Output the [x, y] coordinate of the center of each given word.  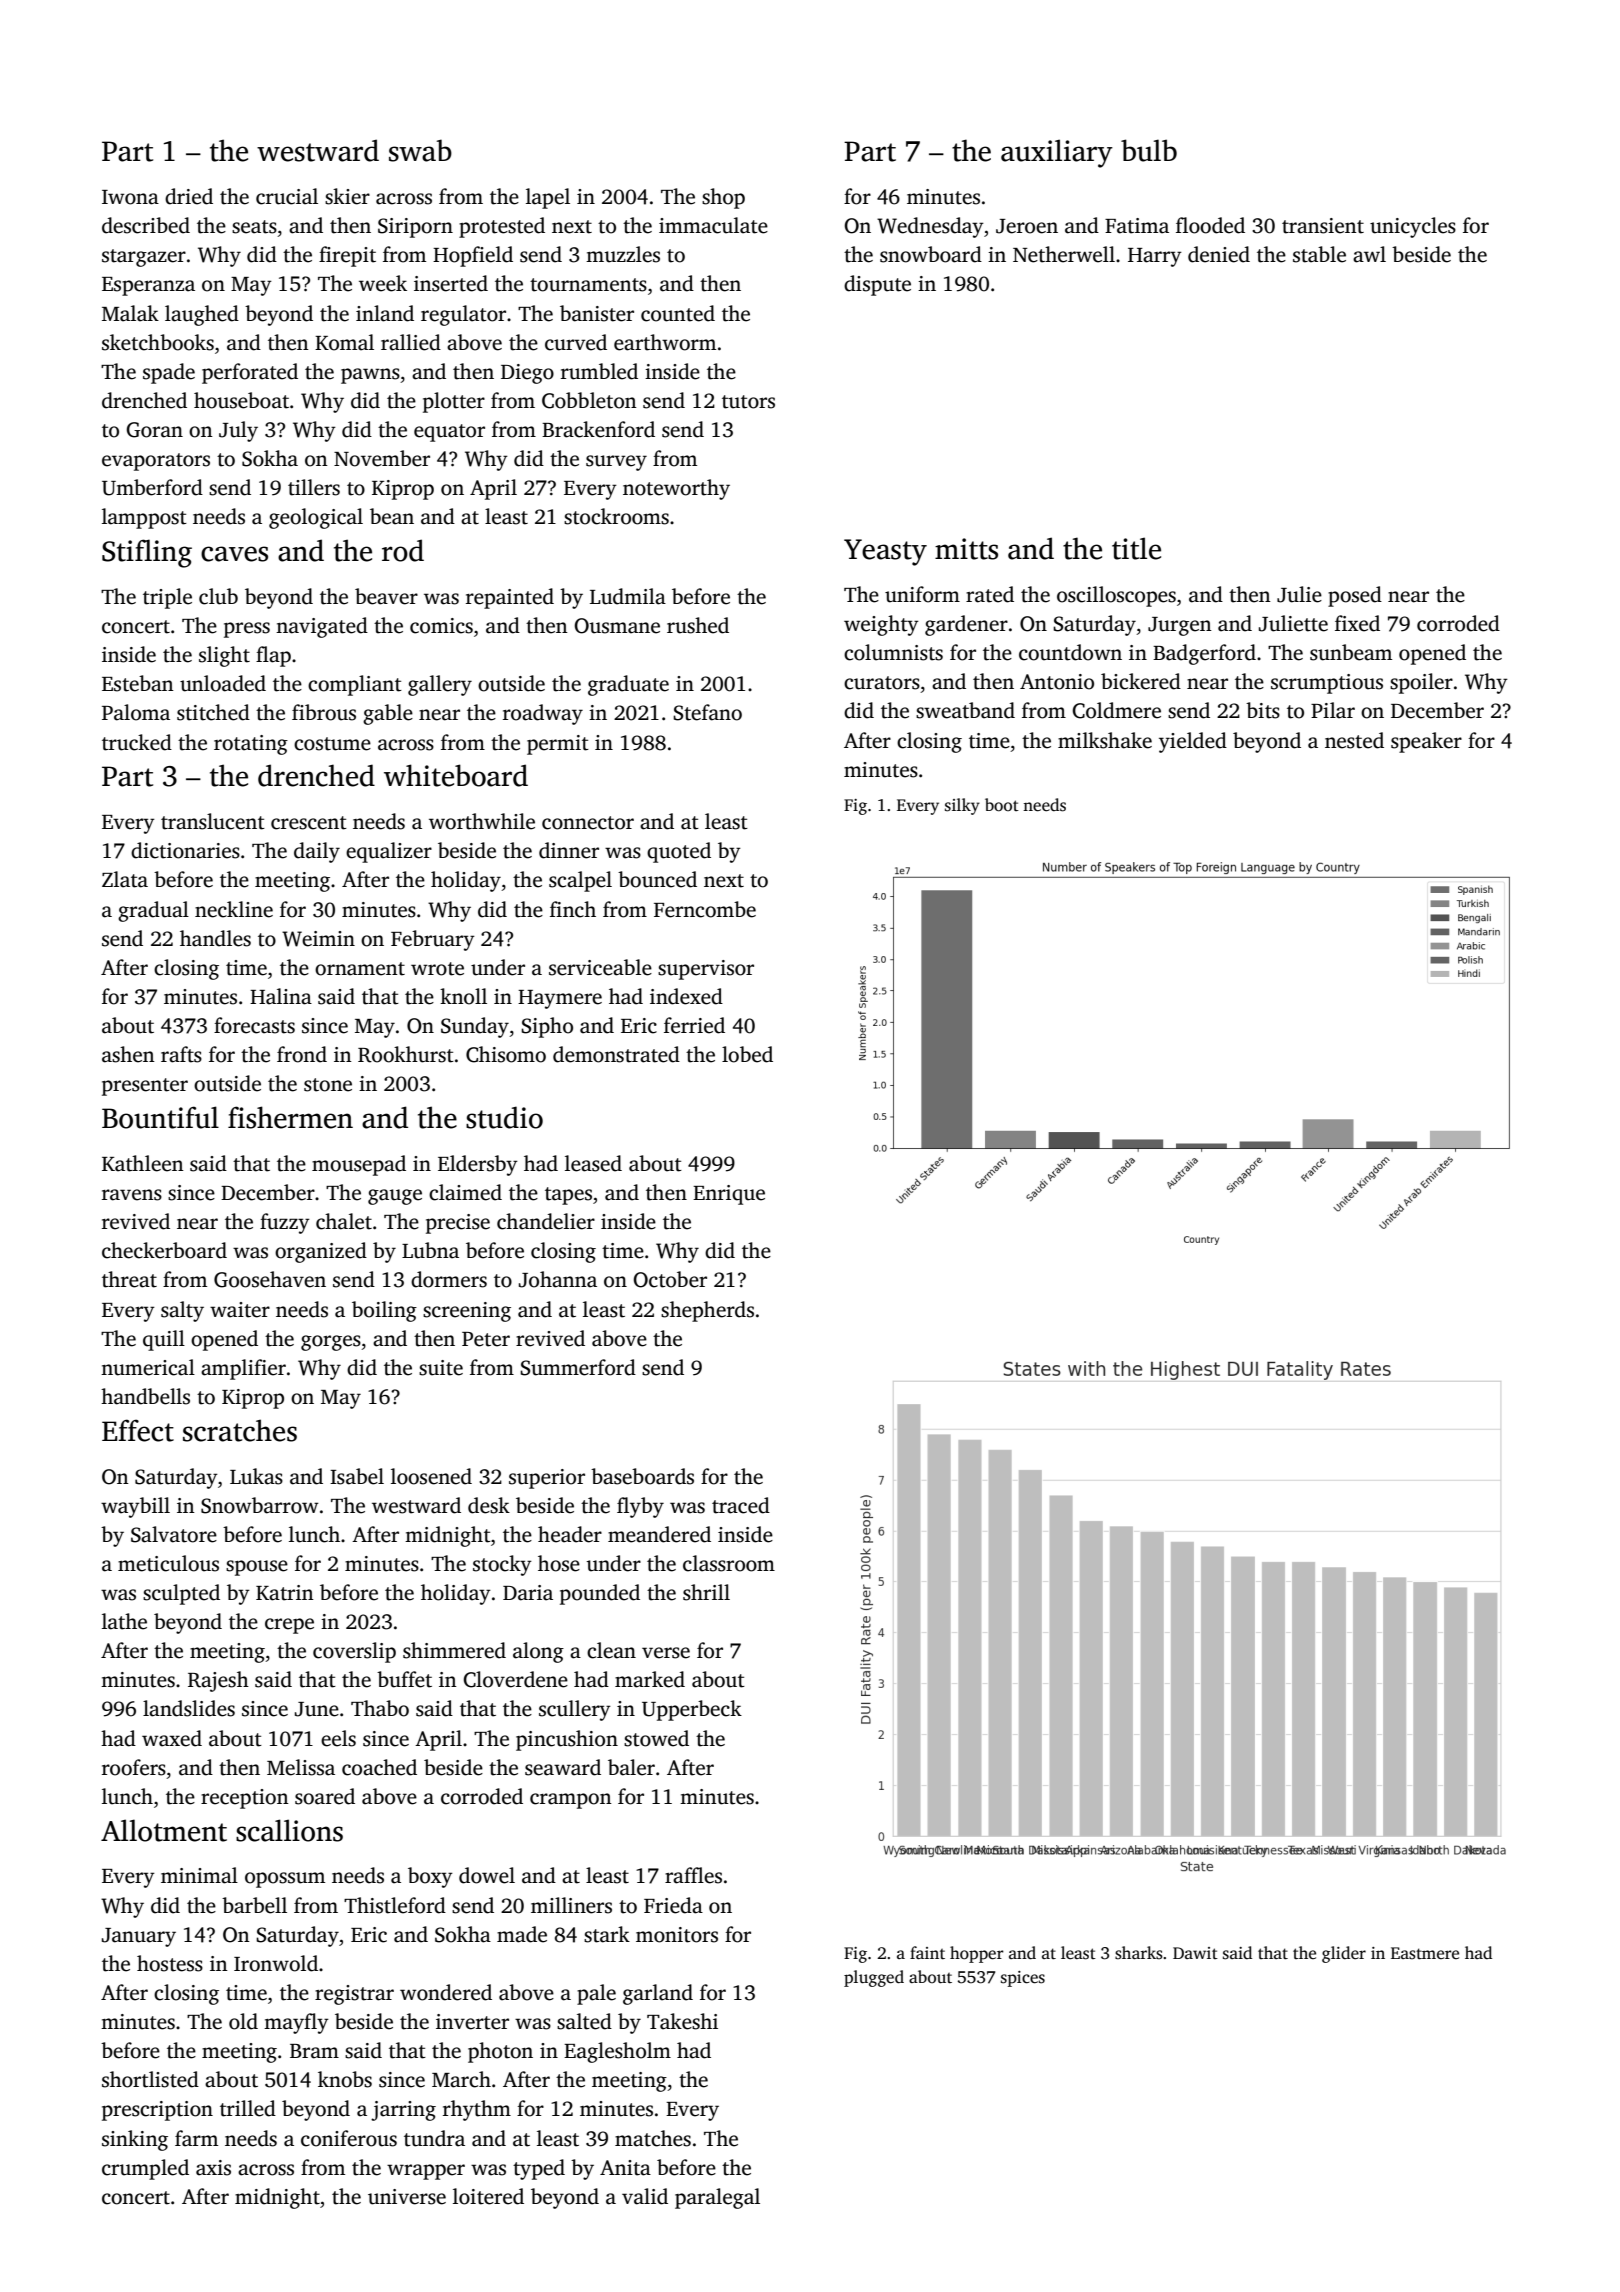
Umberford [152, 487]
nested [1354, 740]
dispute [877, 285]
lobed [747, 1054]
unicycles [1413, 227]
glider [1344, 1954]
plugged [874, 1978]
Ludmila [628, 596]
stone [328, 1085]
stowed [656, 1738]
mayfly [296, 2023]
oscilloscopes [1116, 596]
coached [379, 1767]
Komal [344, 342]
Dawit [1195, 1953]
